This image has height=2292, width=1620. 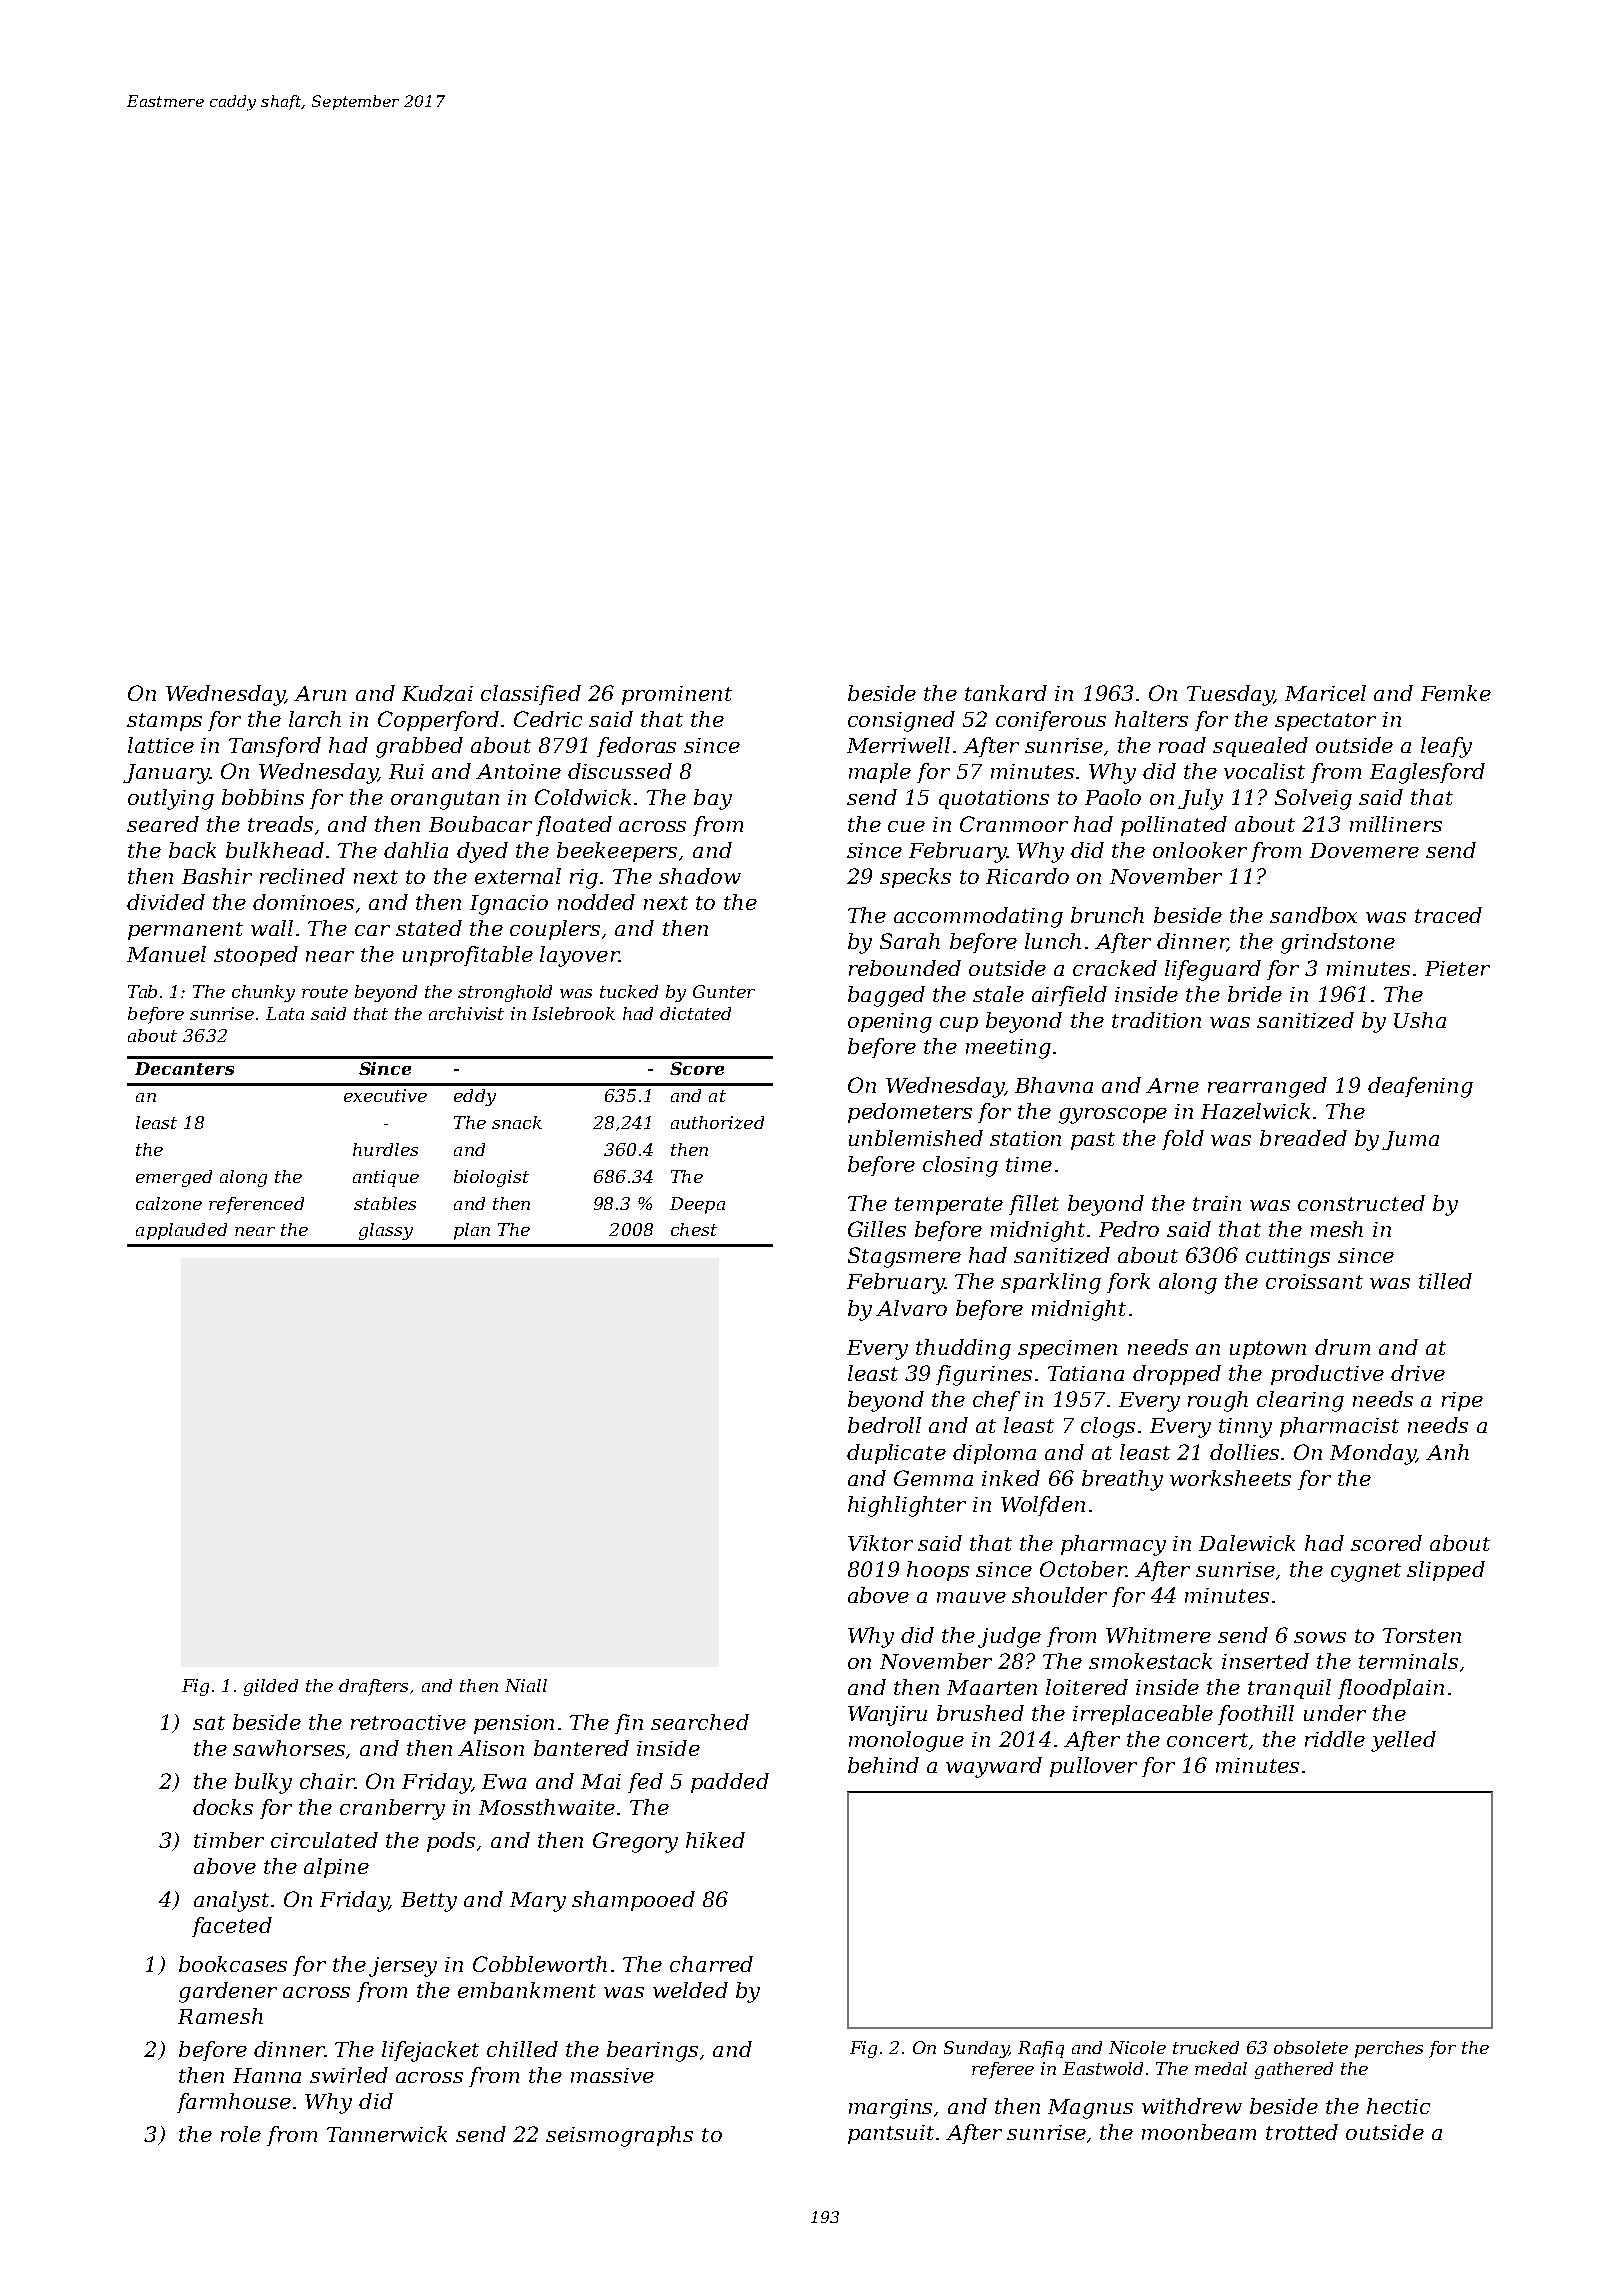 What do you see at coordinates (1325, 693) in the image?
I see `Maricel` at bounding box center [1325, 693].
